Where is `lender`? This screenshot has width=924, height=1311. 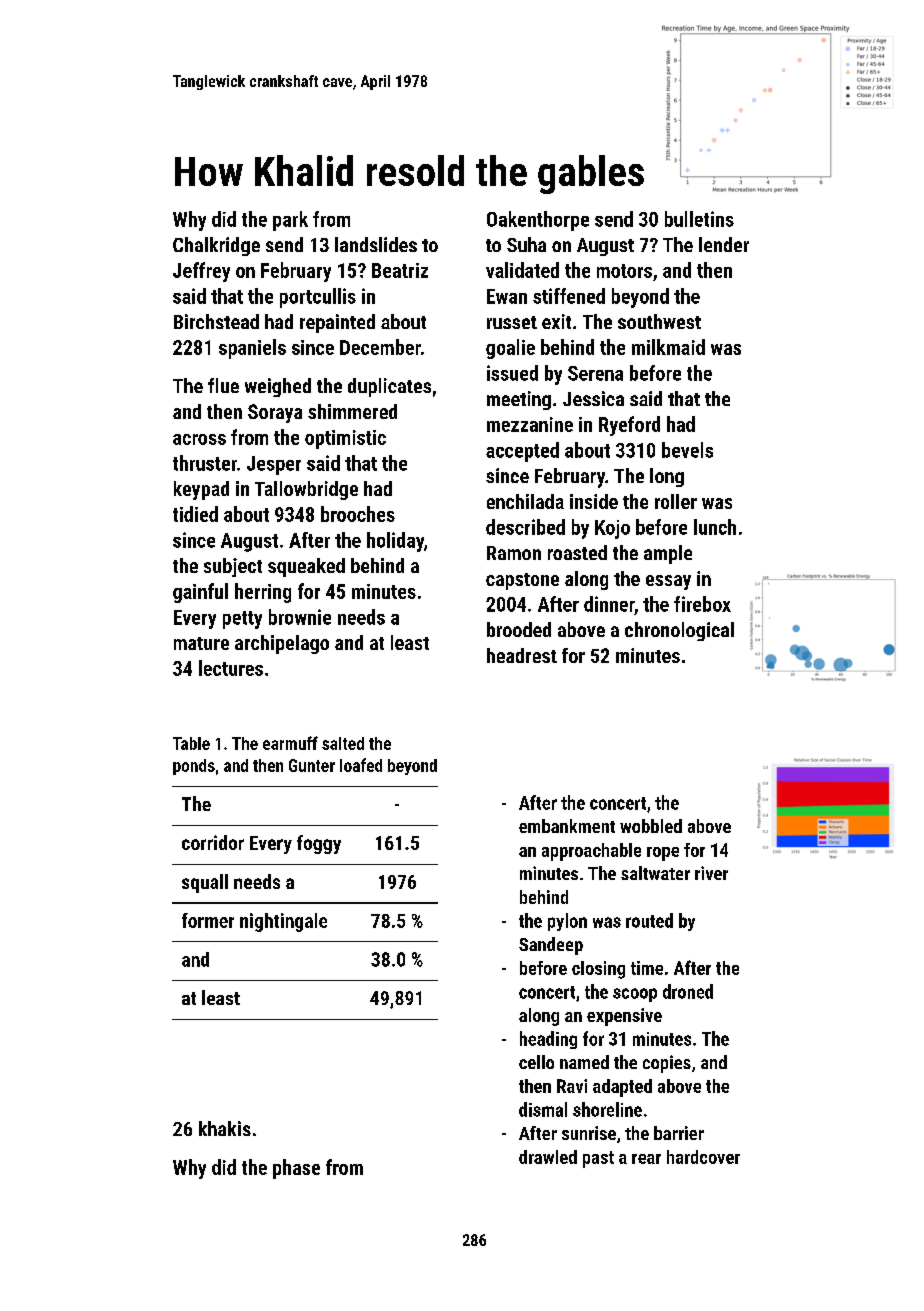
lender is located at coordinates (724, 244).
